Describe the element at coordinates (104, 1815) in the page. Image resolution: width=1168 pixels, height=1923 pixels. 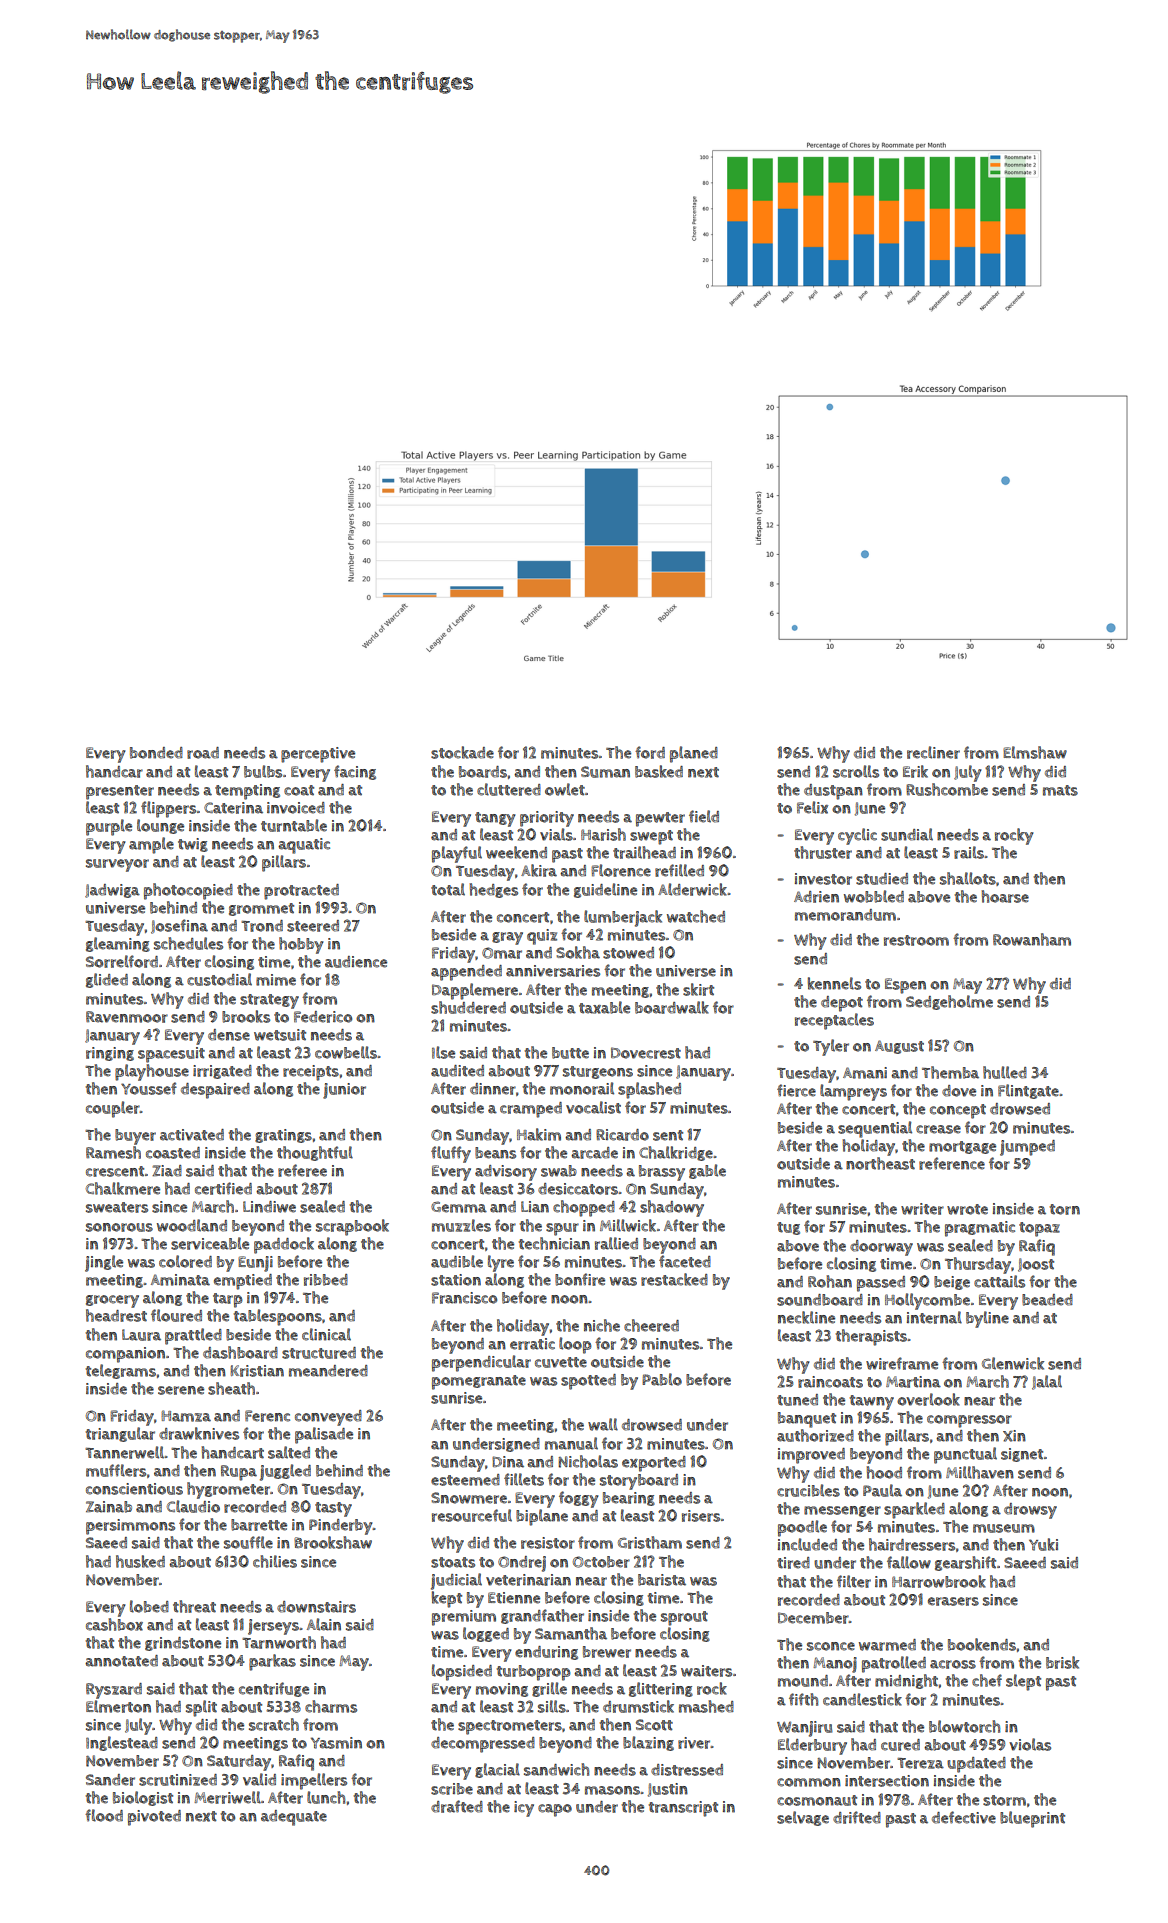
I see `flood` at that location.
